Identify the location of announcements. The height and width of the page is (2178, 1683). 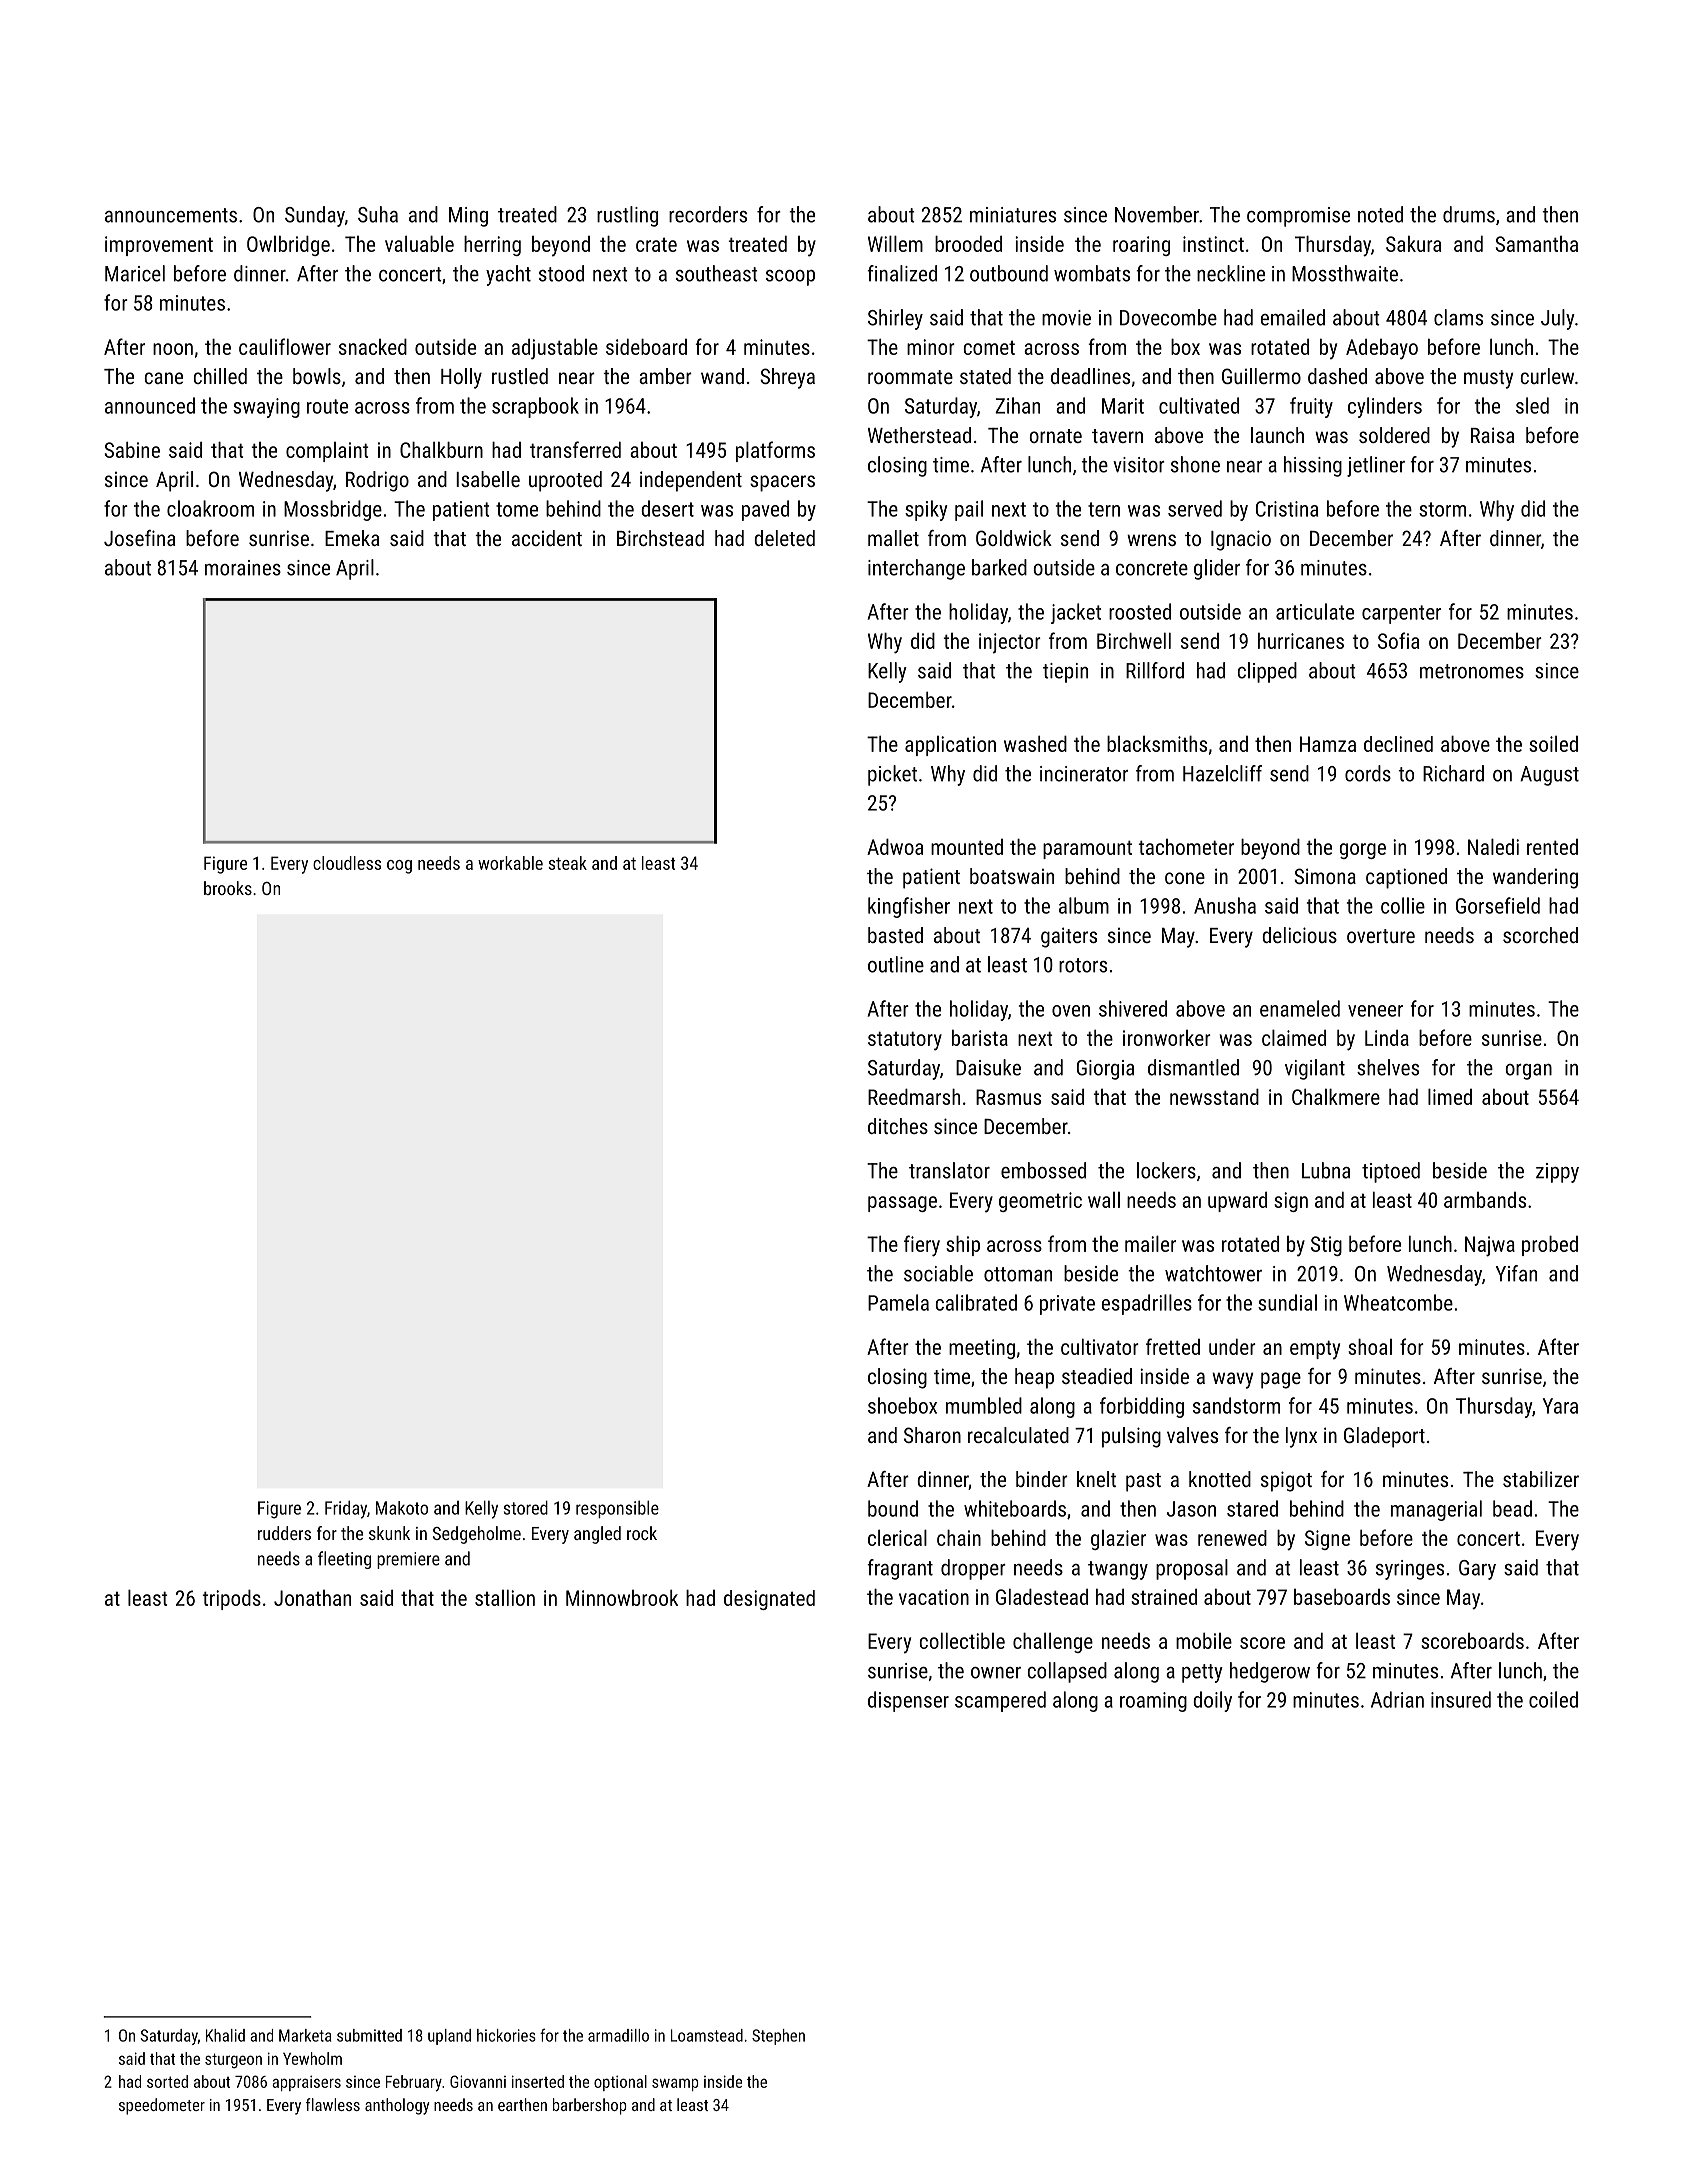
(171, 215).
